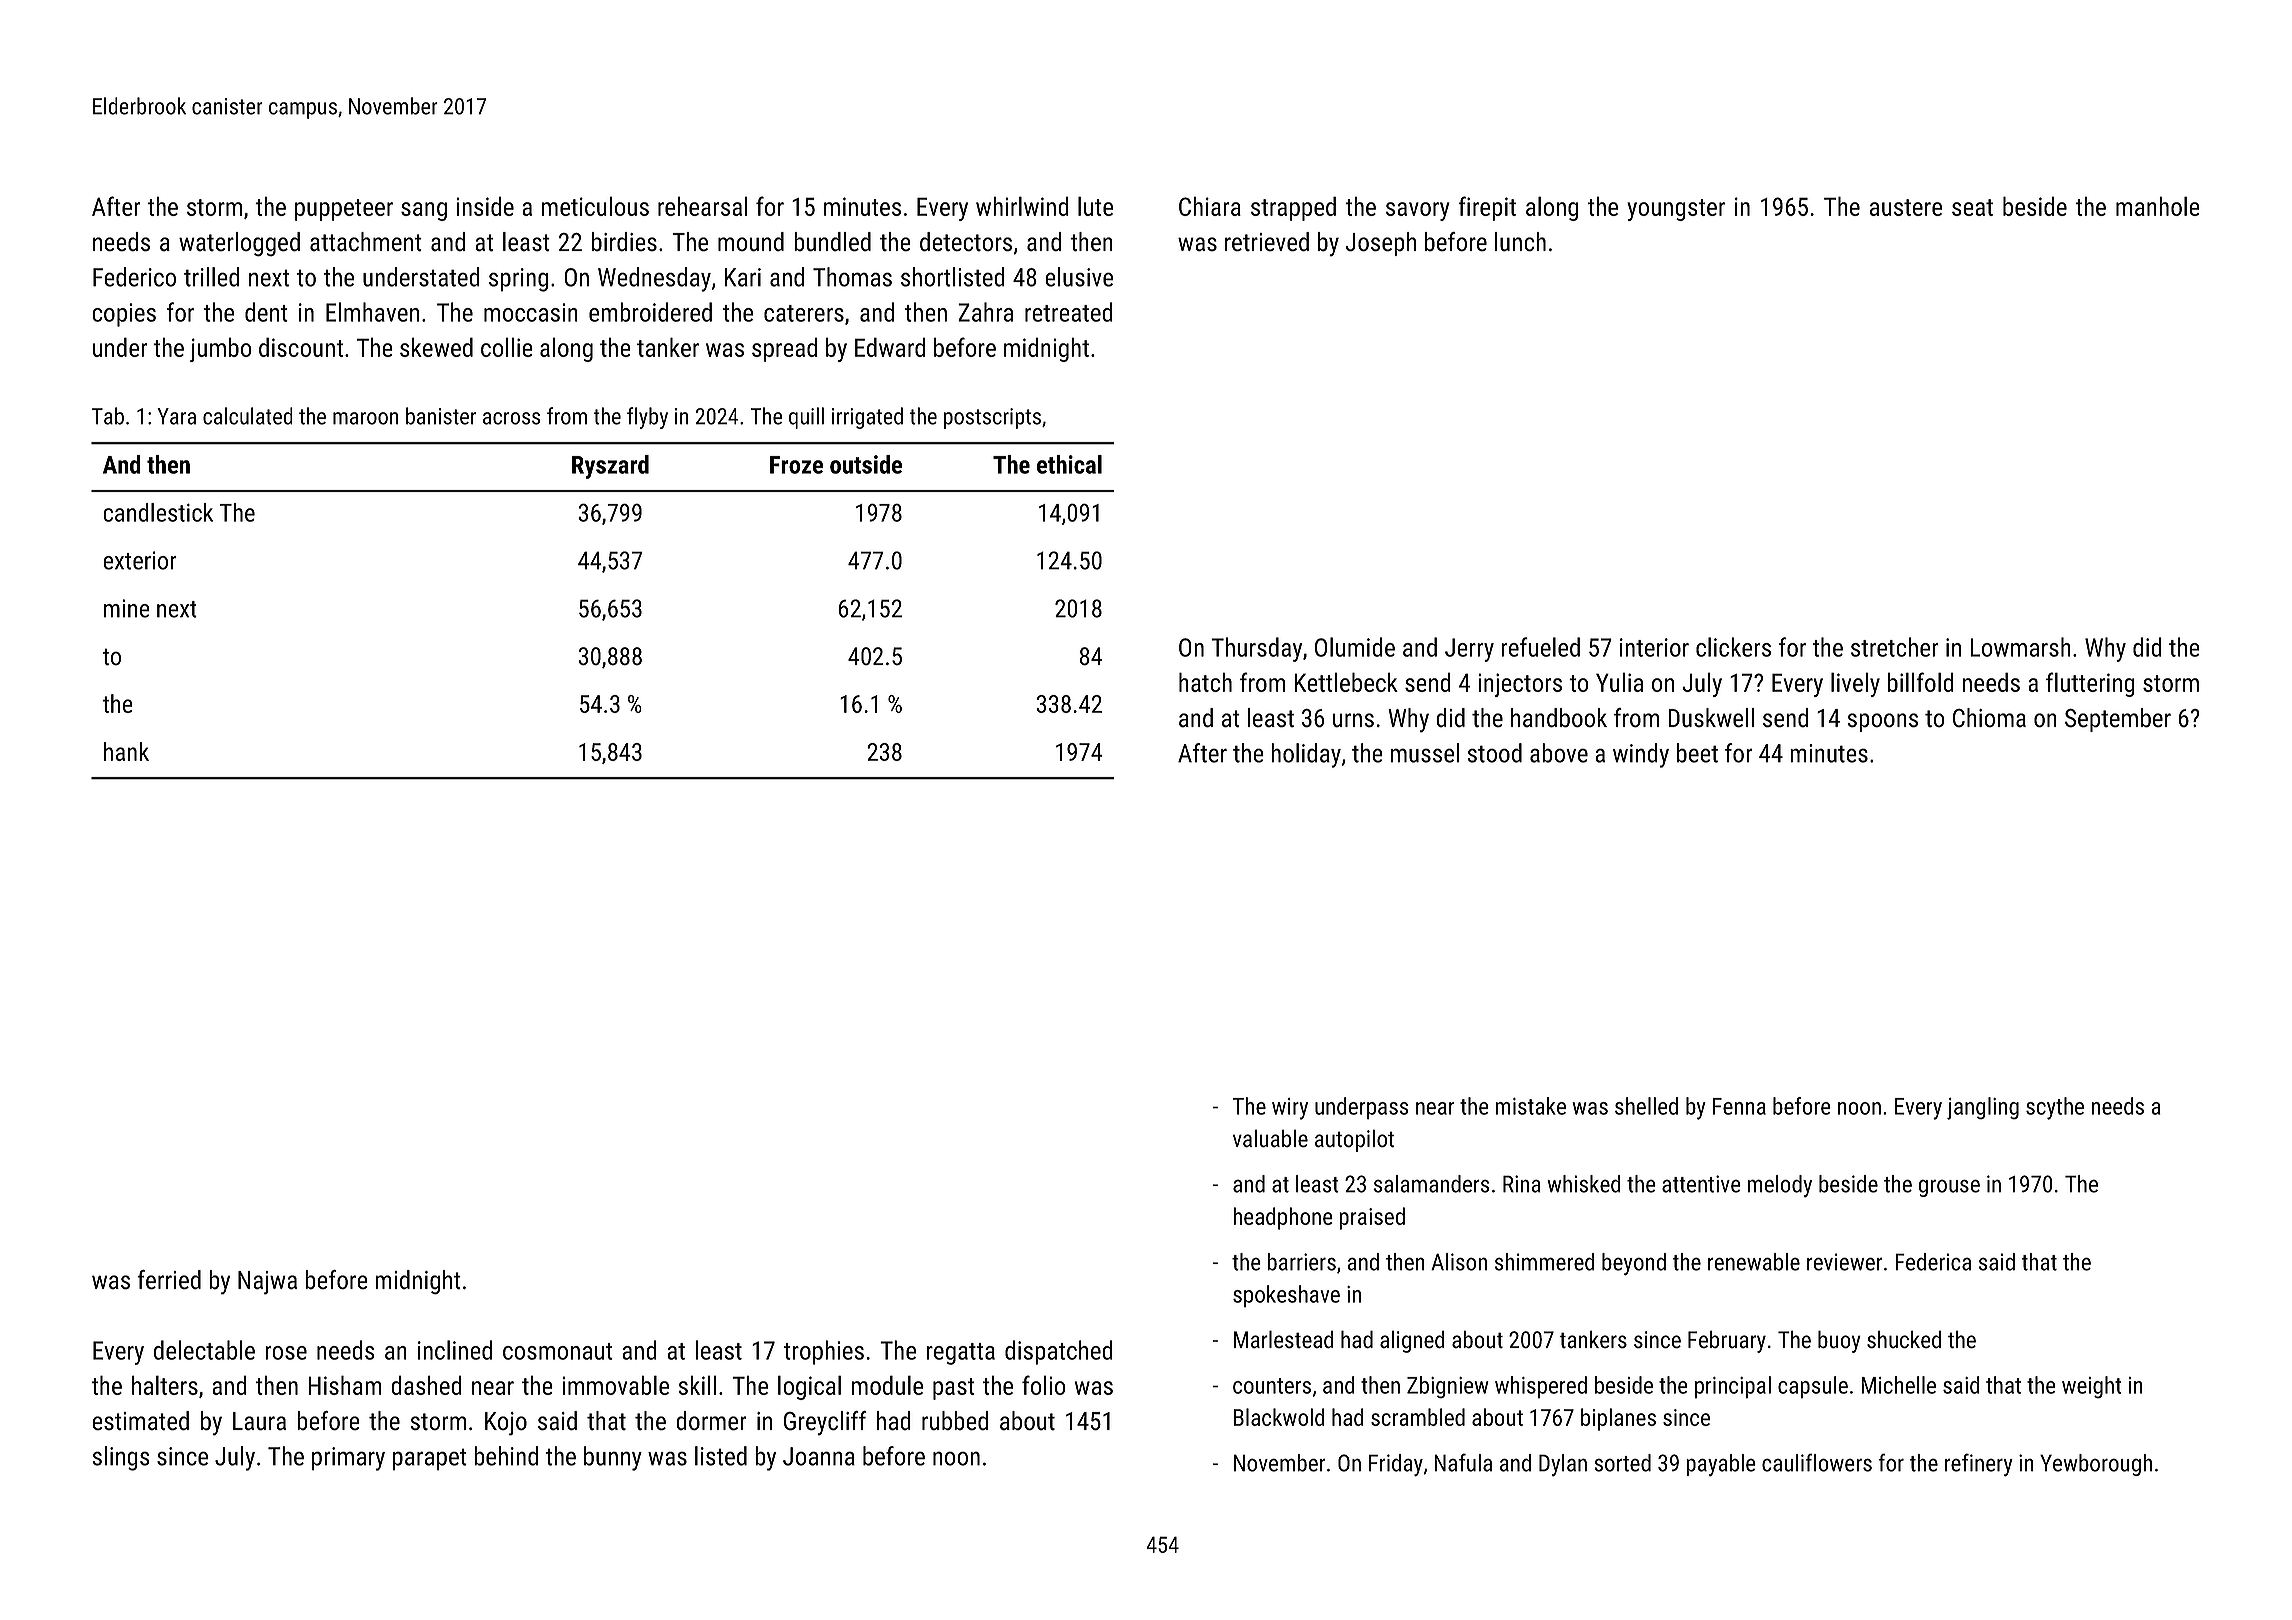  Describe the element at coordinates (1286, 1296) in the image. I see `spokeshave` at that location.
